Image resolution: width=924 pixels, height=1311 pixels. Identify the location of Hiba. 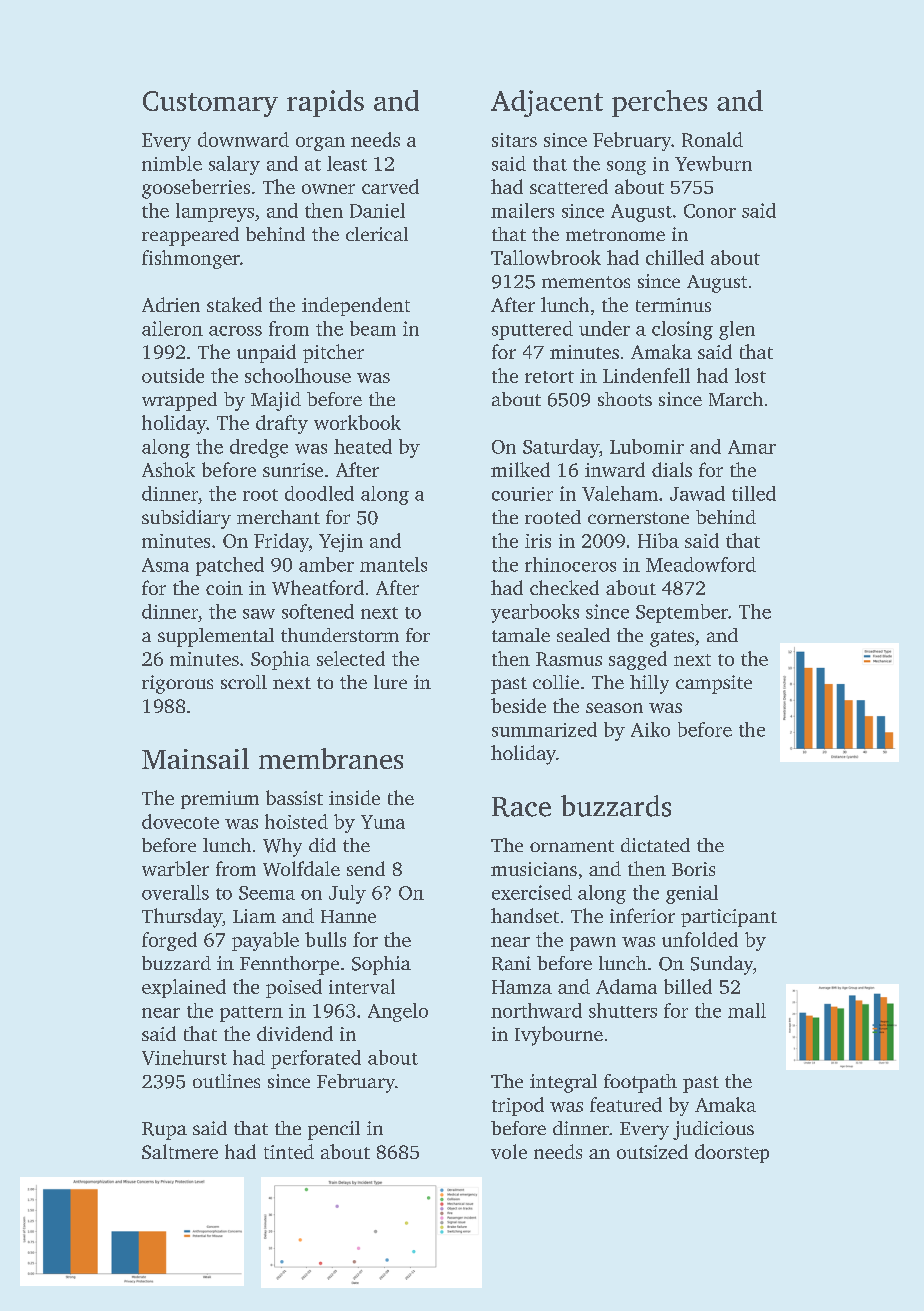
(658, 540).
